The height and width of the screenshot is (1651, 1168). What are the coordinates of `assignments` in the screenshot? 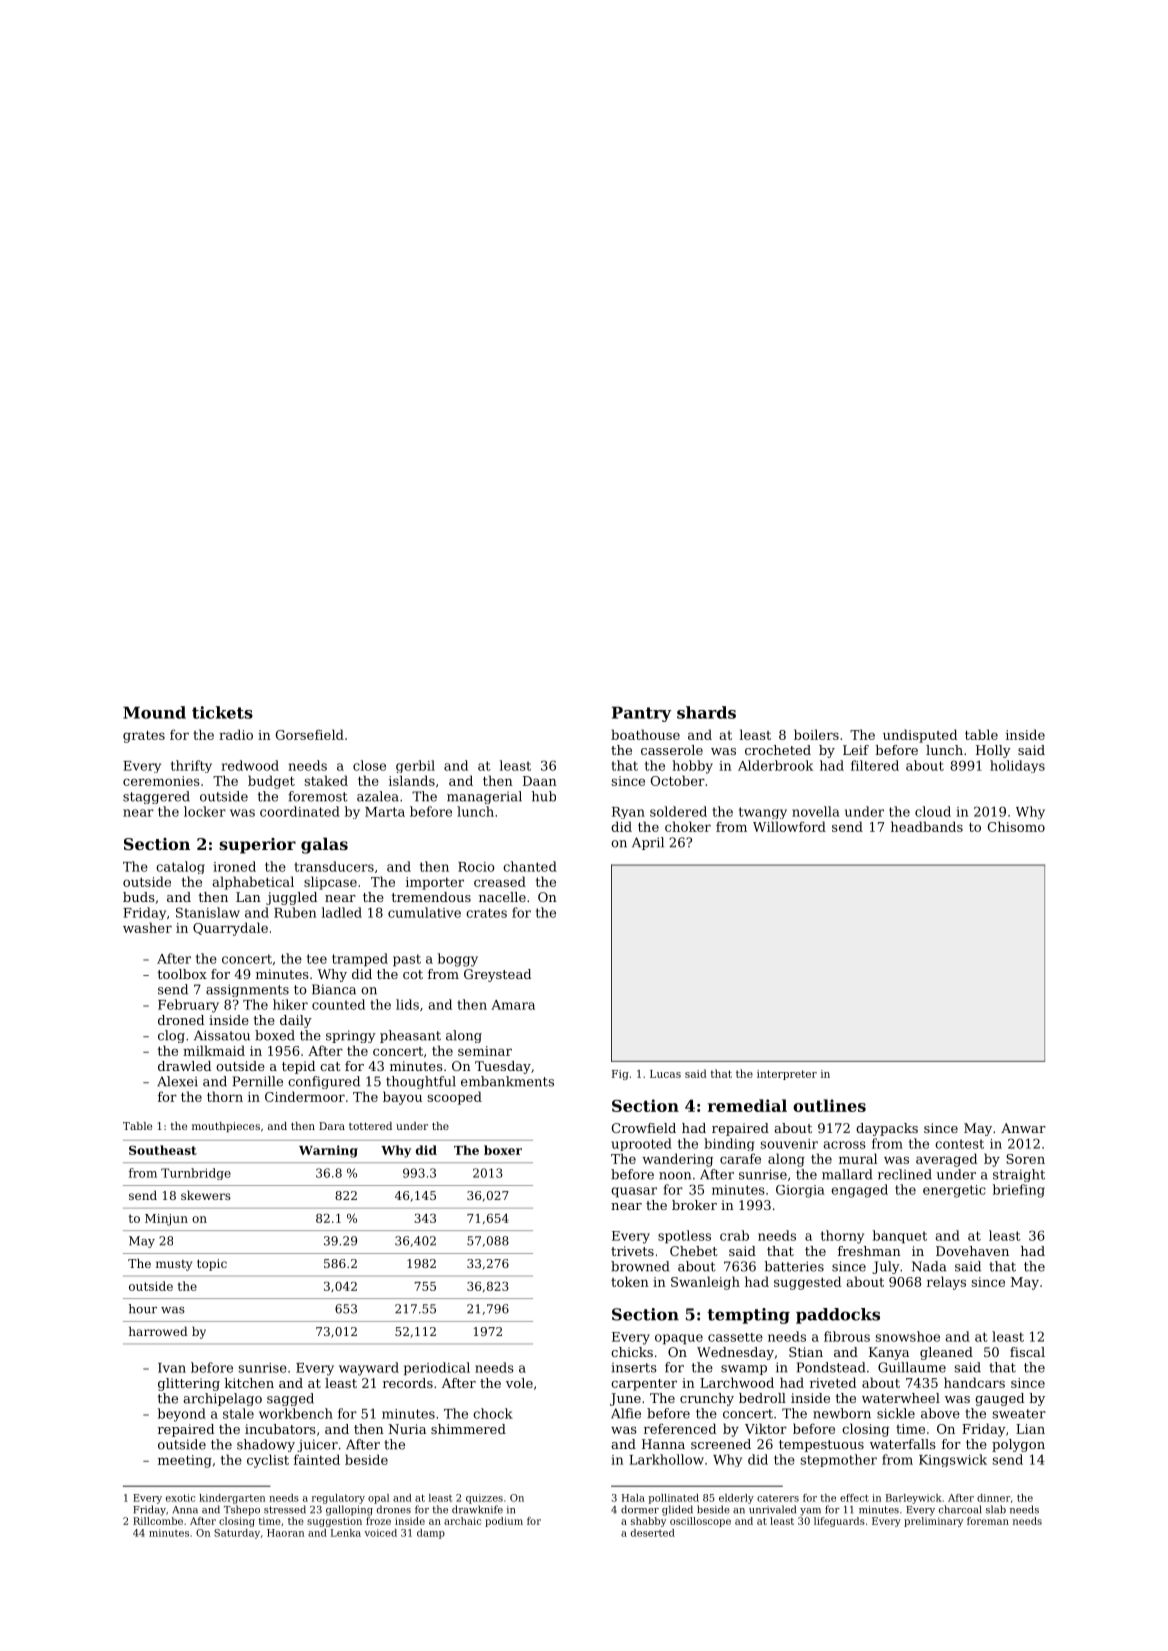 It's located at (247, 990).
